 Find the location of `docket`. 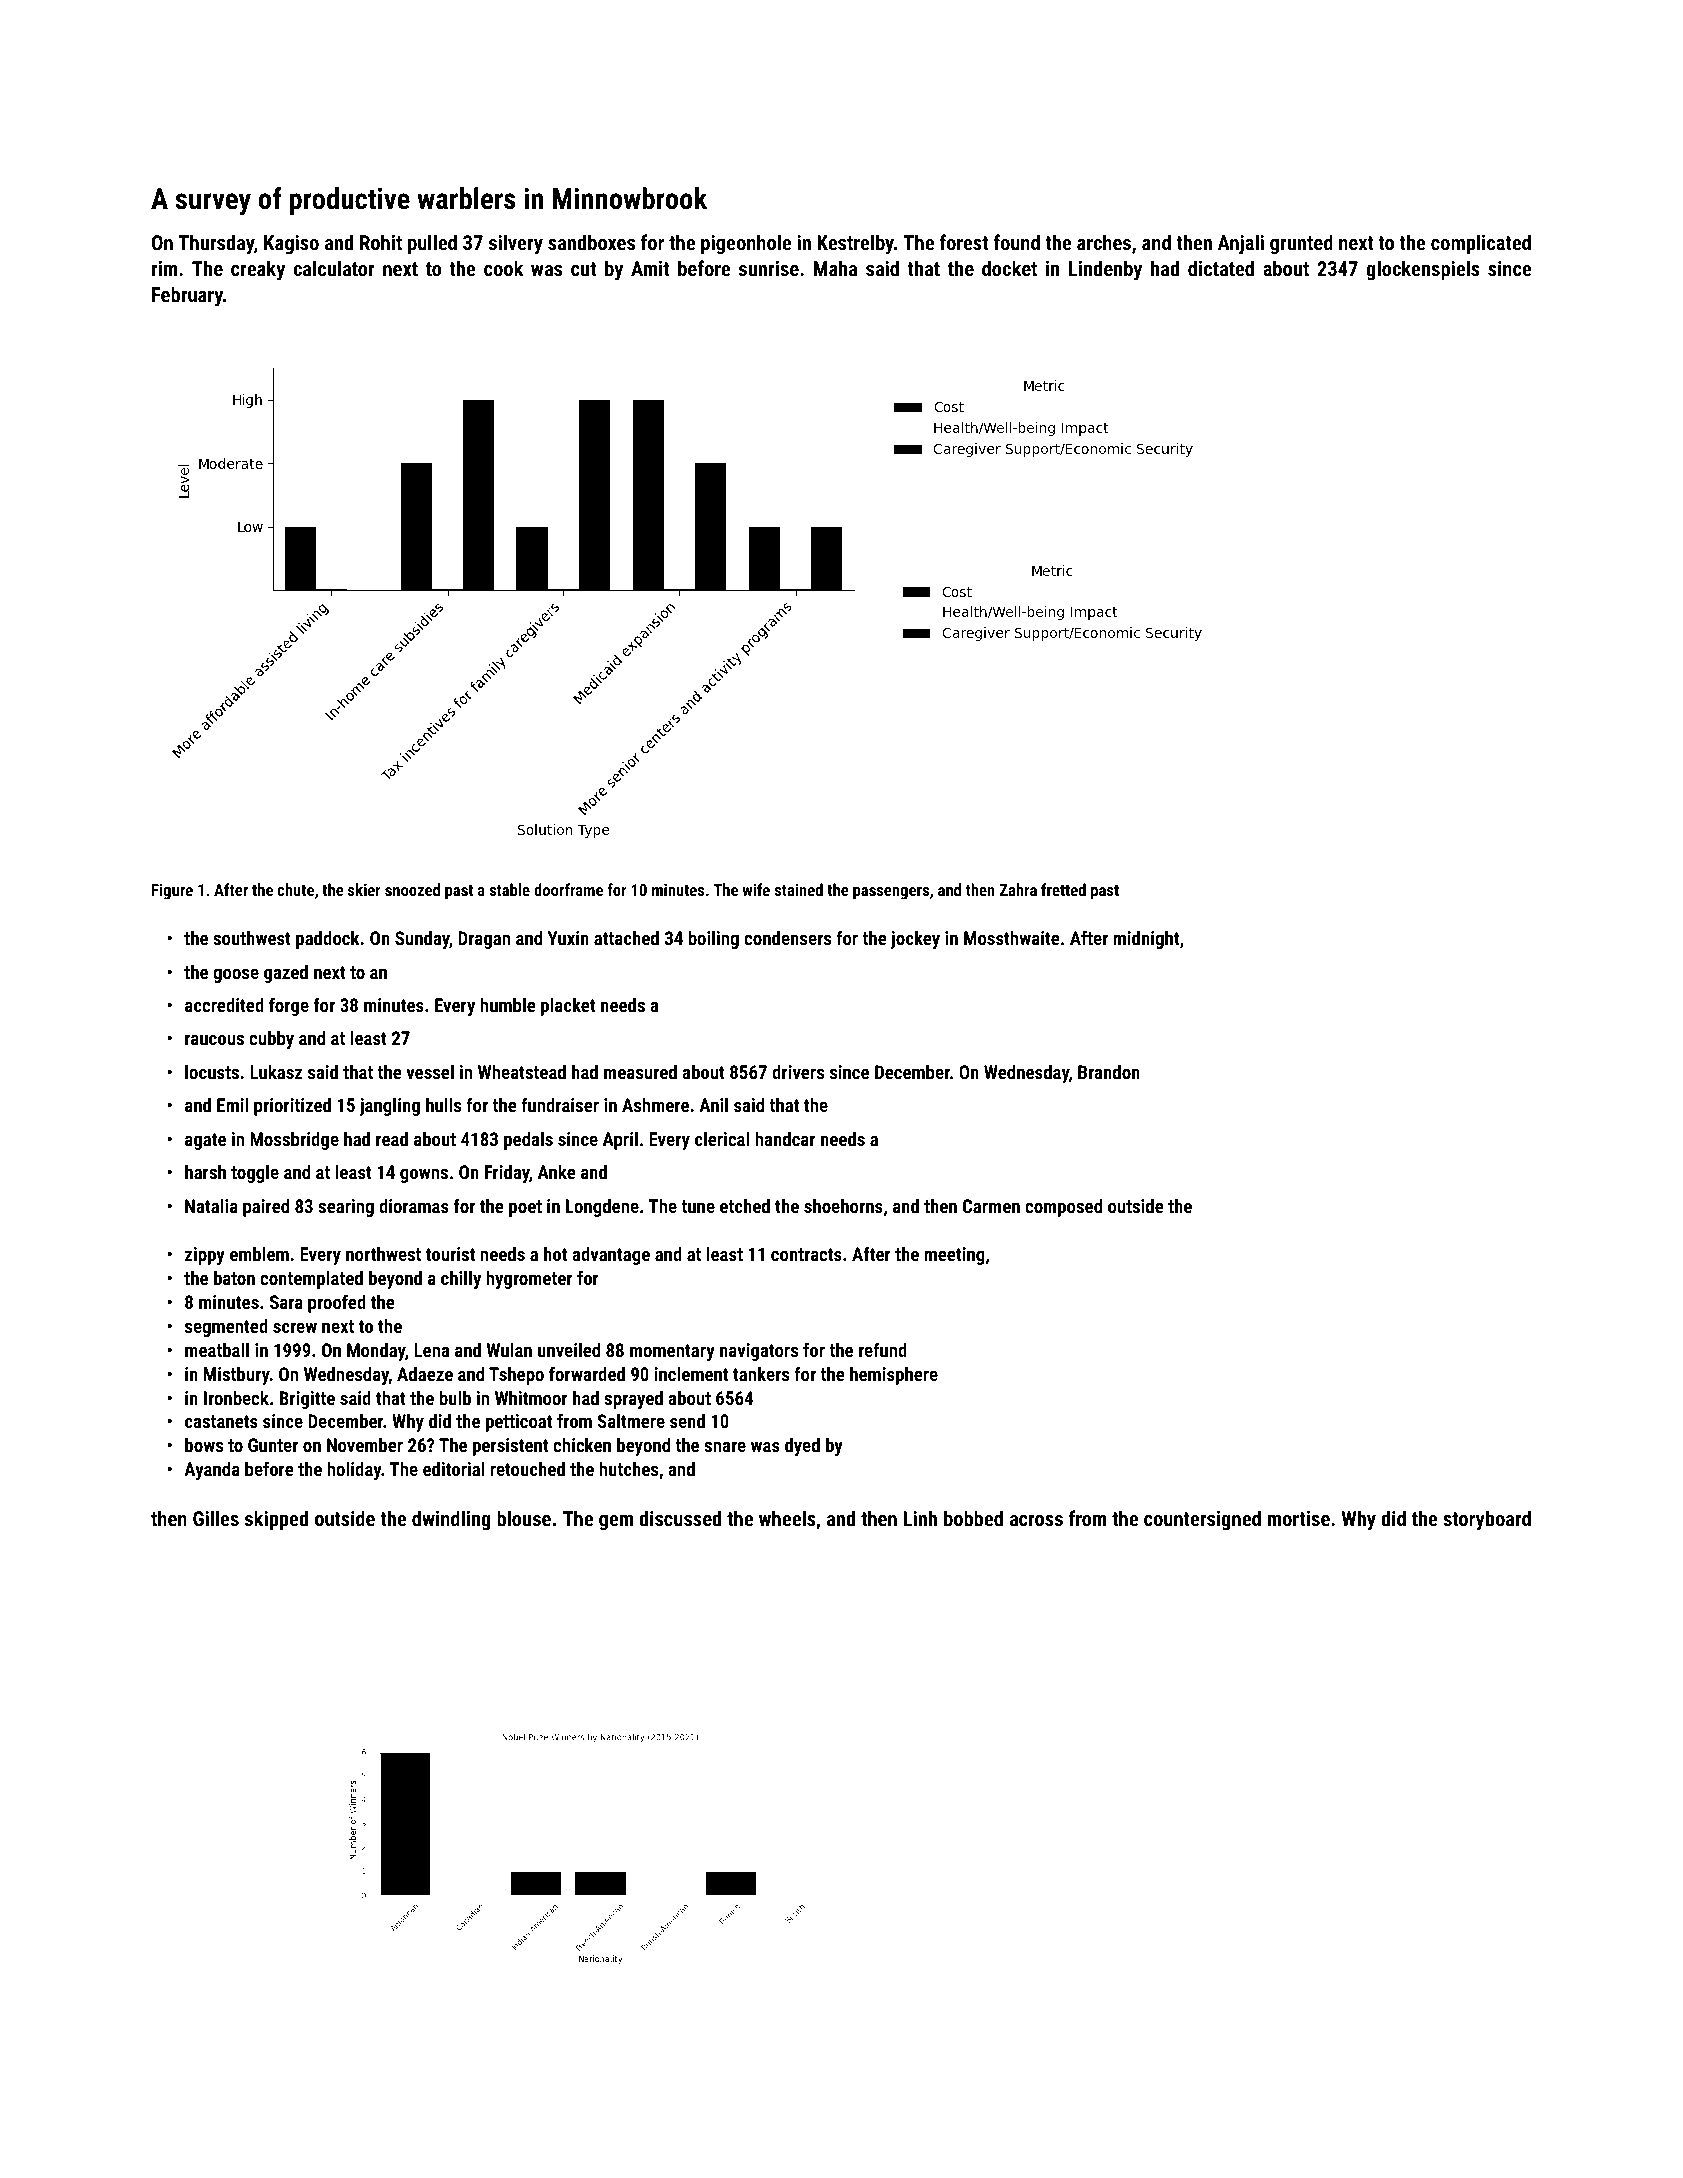

docket is located at coordinates (1009, 268).
